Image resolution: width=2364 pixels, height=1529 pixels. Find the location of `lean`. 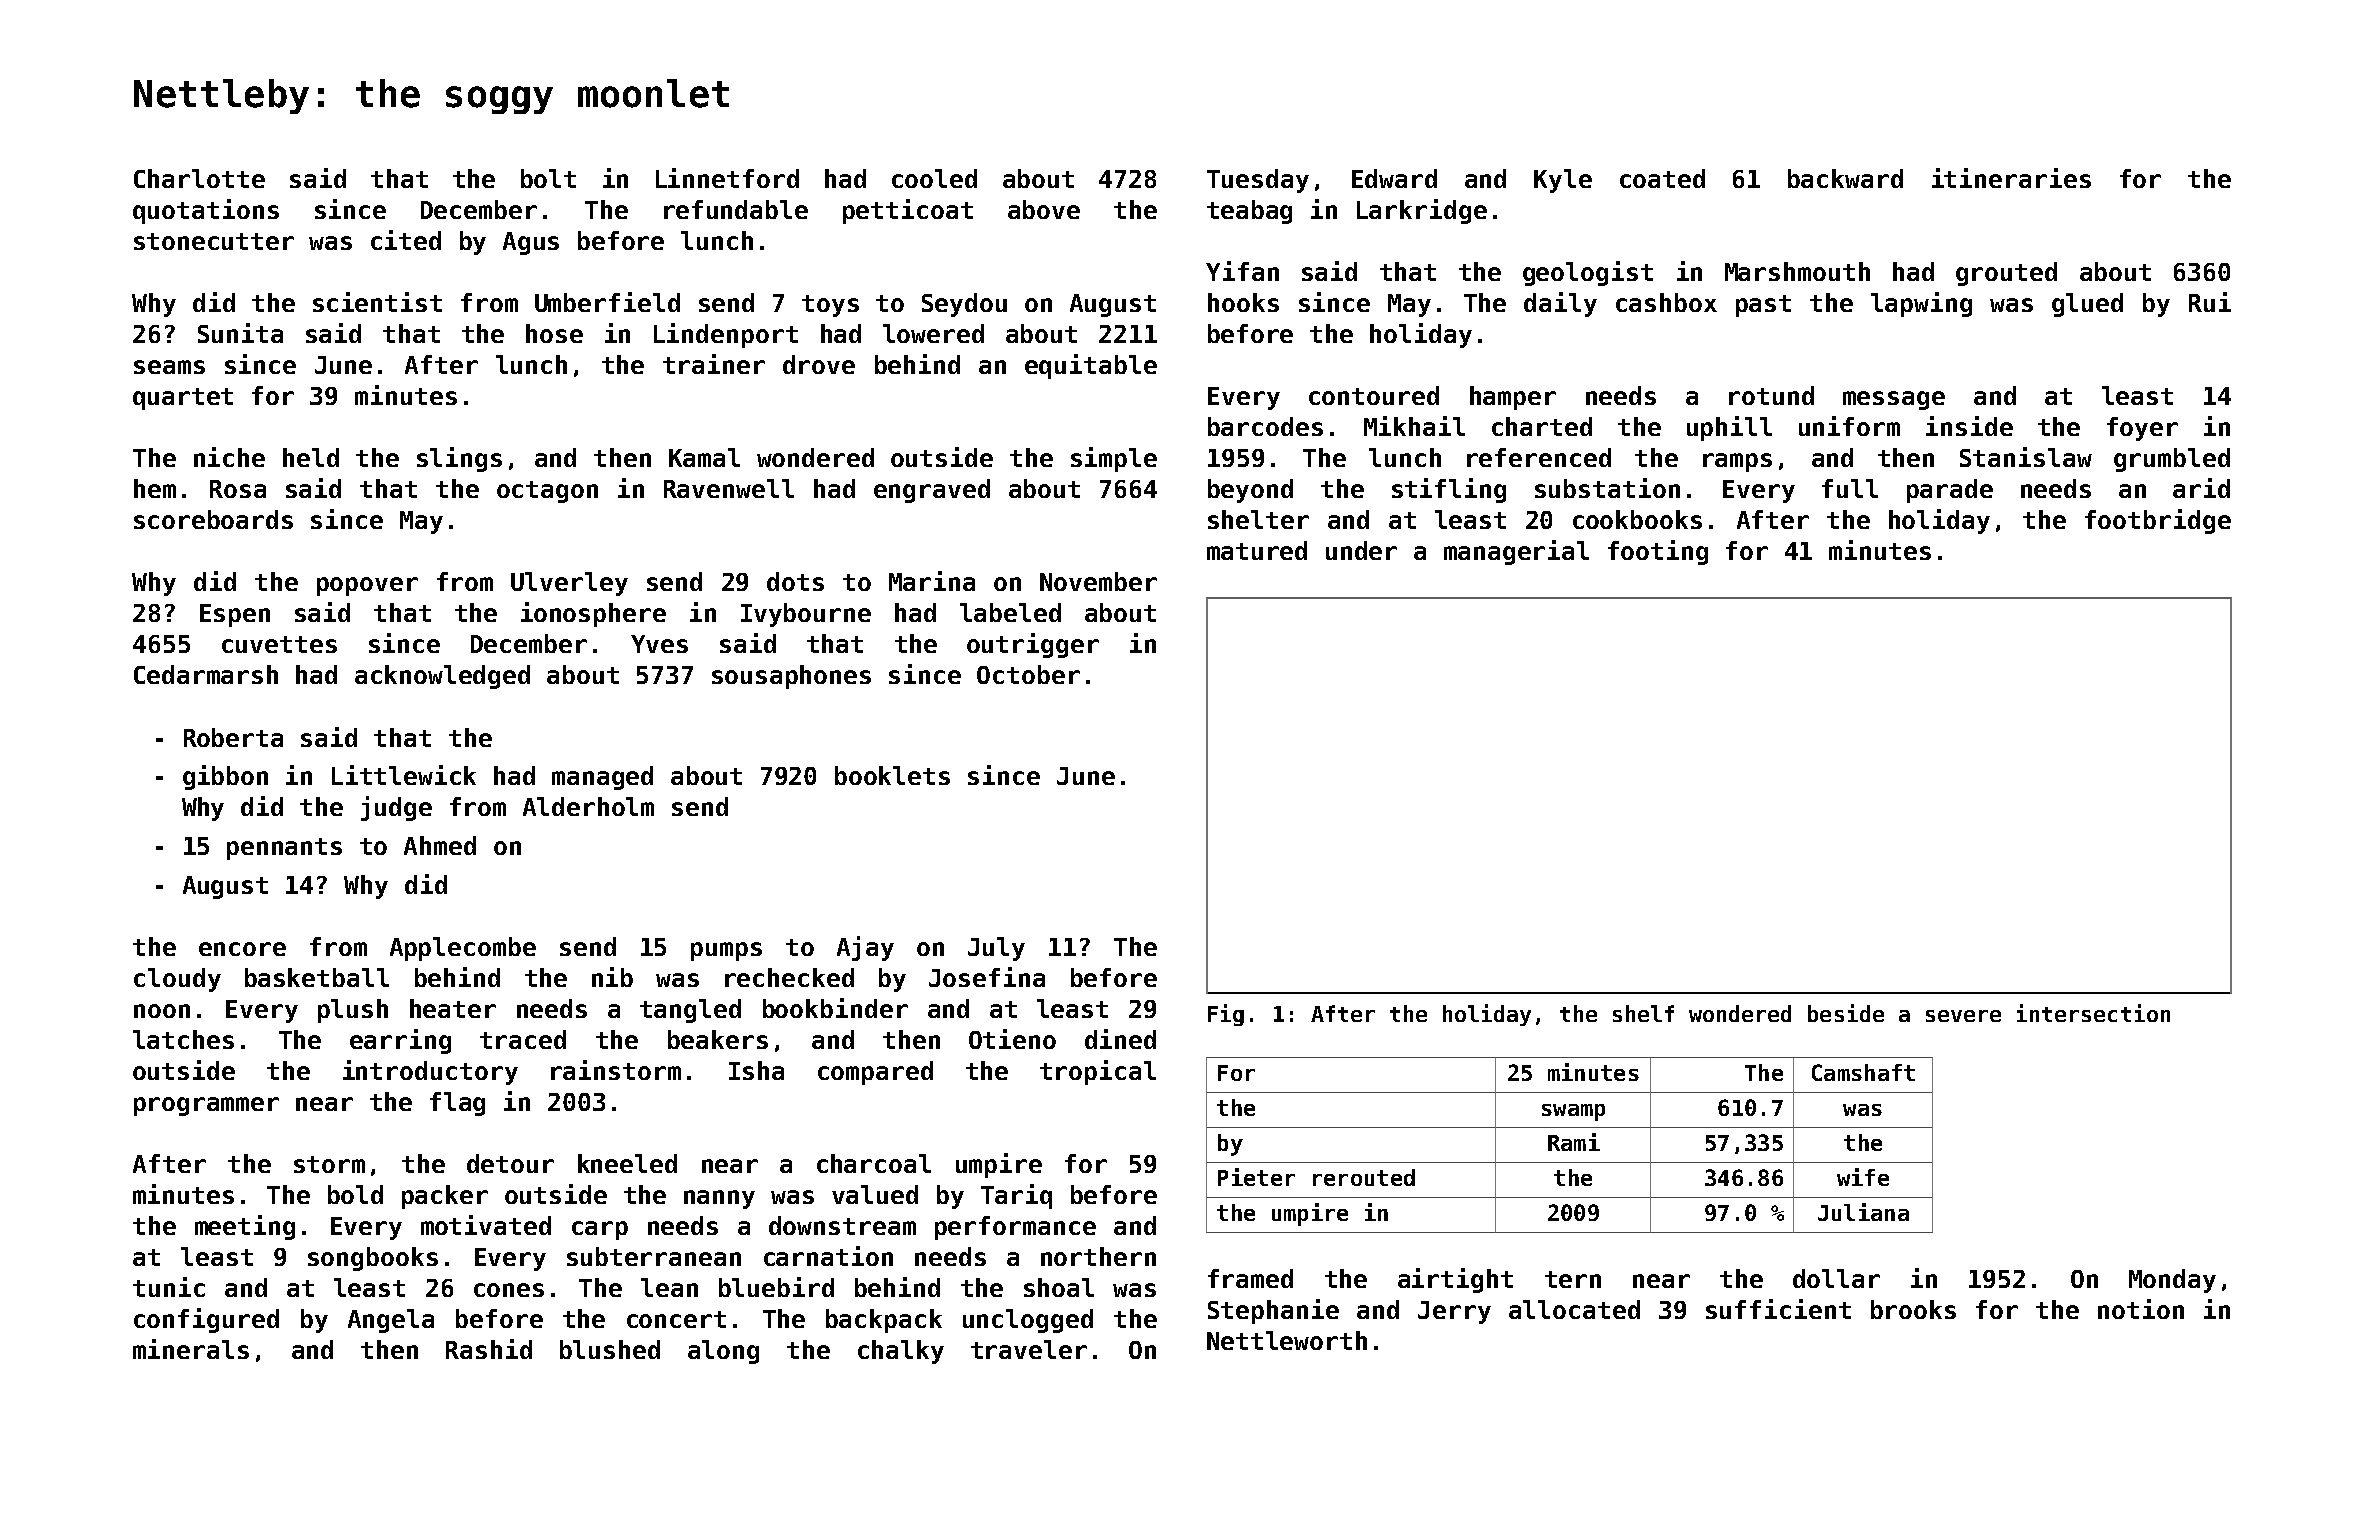

lean is located at coordinates (669, 1287).
